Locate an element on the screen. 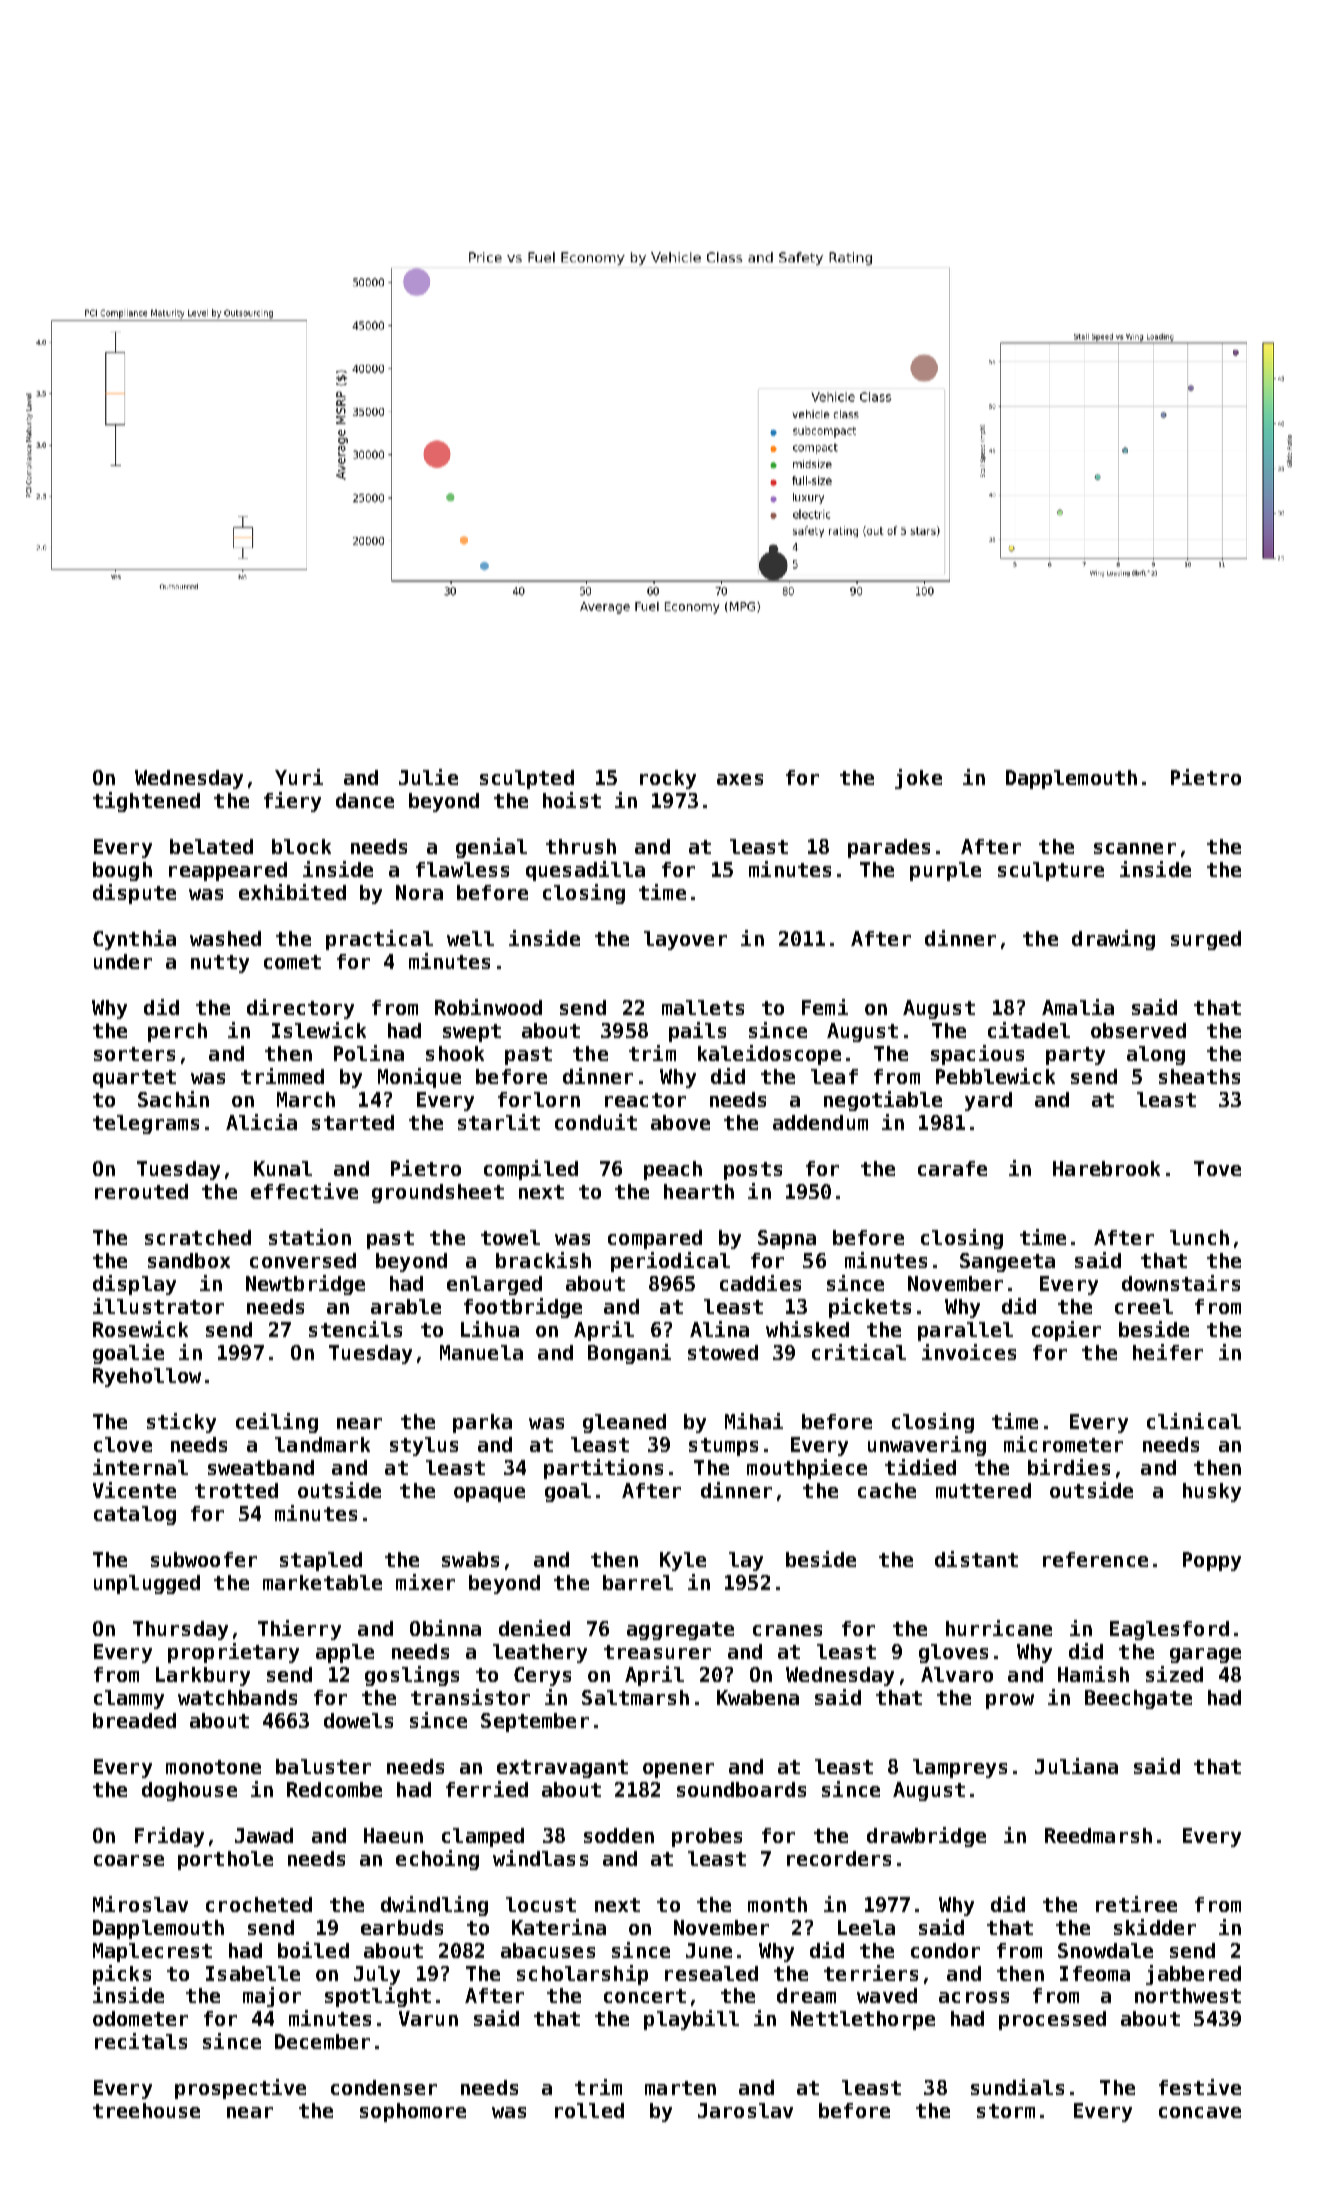 This screenshot has height=2197, width=1334. aggregate is located at coordinates (680, 1631).
